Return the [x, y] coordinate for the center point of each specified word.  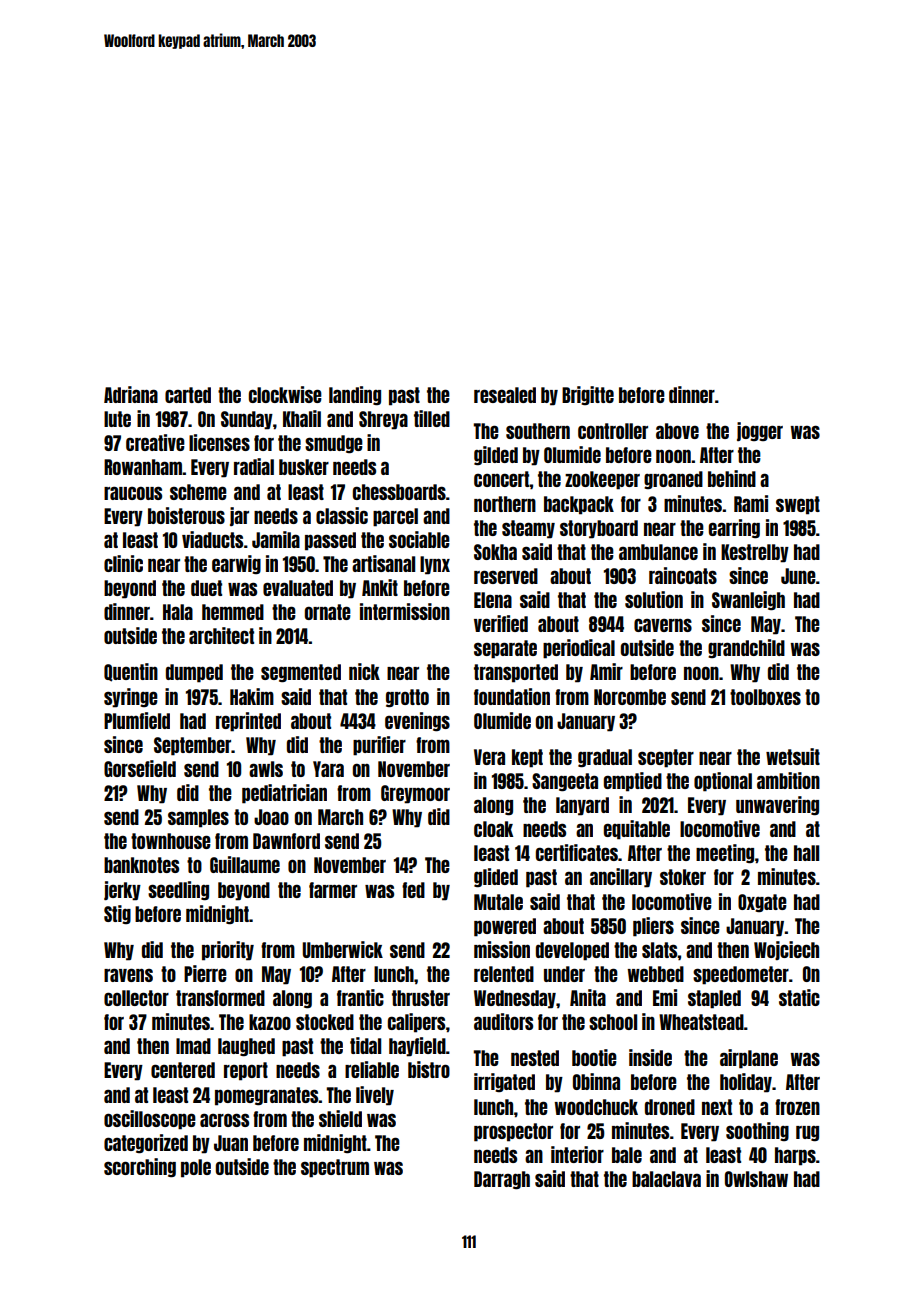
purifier [379, 746]
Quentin [131, 672]
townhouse [171, 841]
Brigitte [588, 395]
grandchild [746, 648]
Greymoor [415, 794]
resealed [505, 395]
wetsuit [793, 756]
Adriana [131, 394]
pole [196, 1168]
